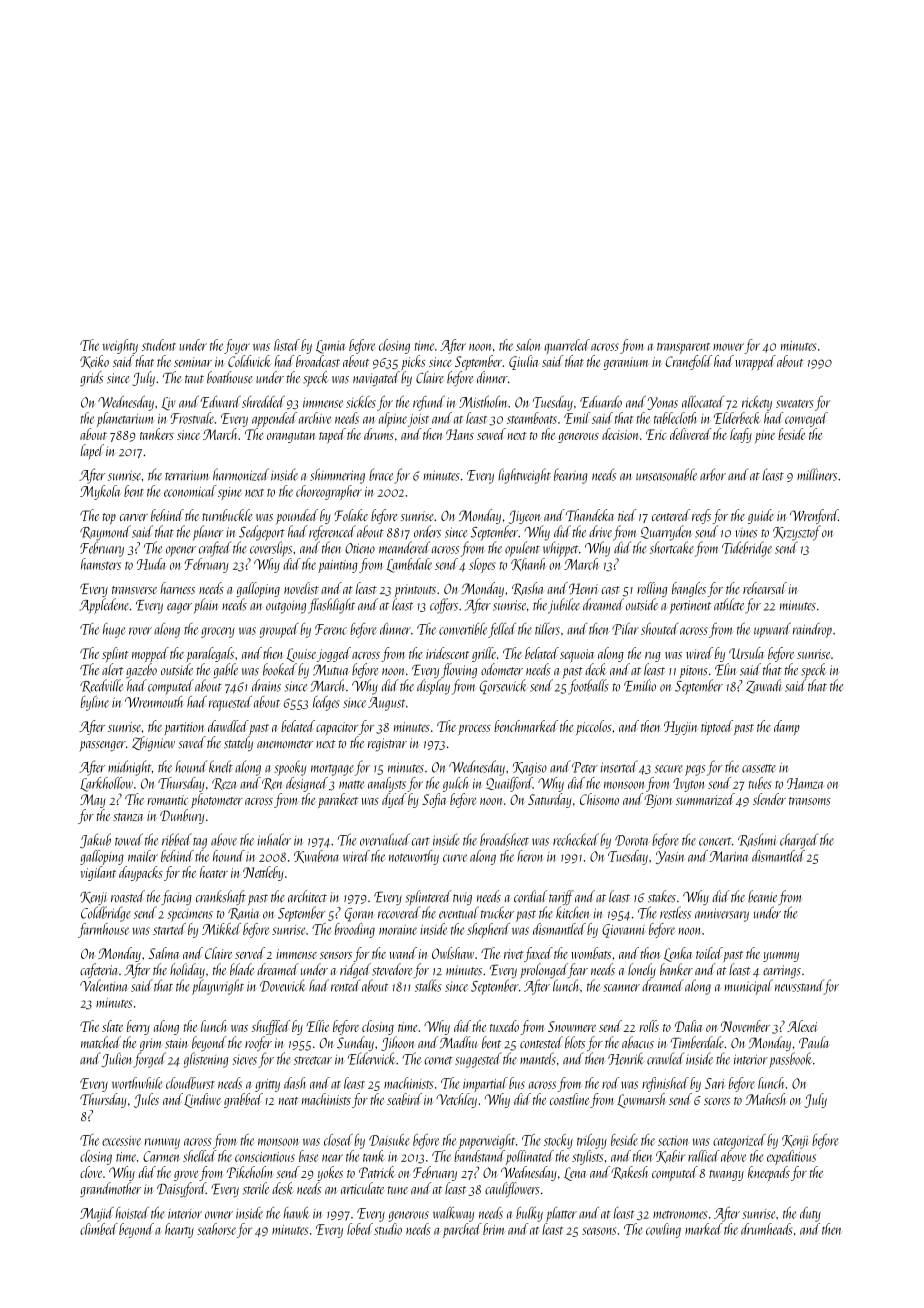  Describe the element at coordinates (415, 591) in the screenshot. I see `printouts` at that location.
